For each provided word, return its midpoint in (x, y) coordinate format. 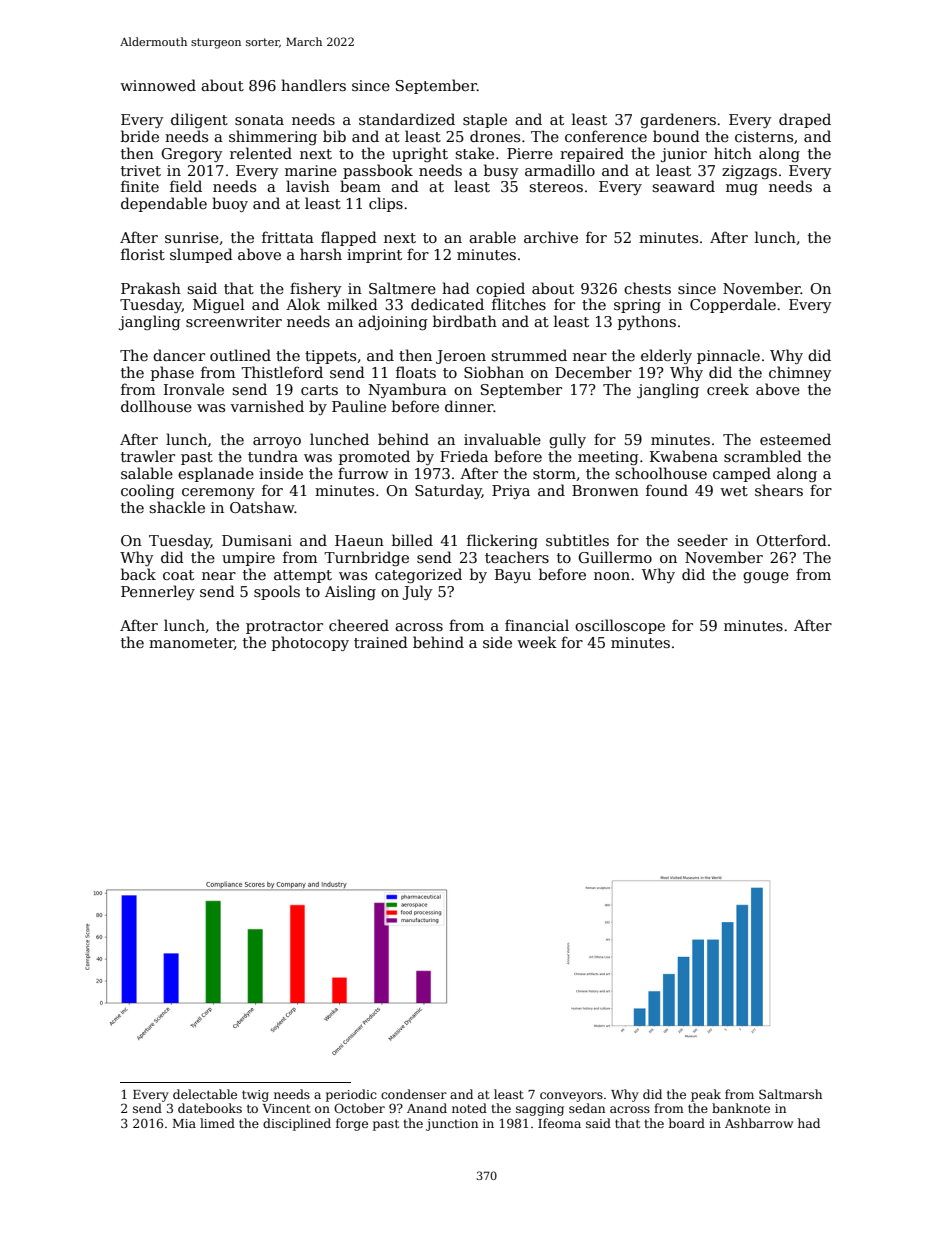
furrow (363, 473)
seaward (683, 186)
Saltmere (402, 288)
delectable (205, 1094)
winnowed (158, 85)
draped (805, 120)
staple (485, 120)
